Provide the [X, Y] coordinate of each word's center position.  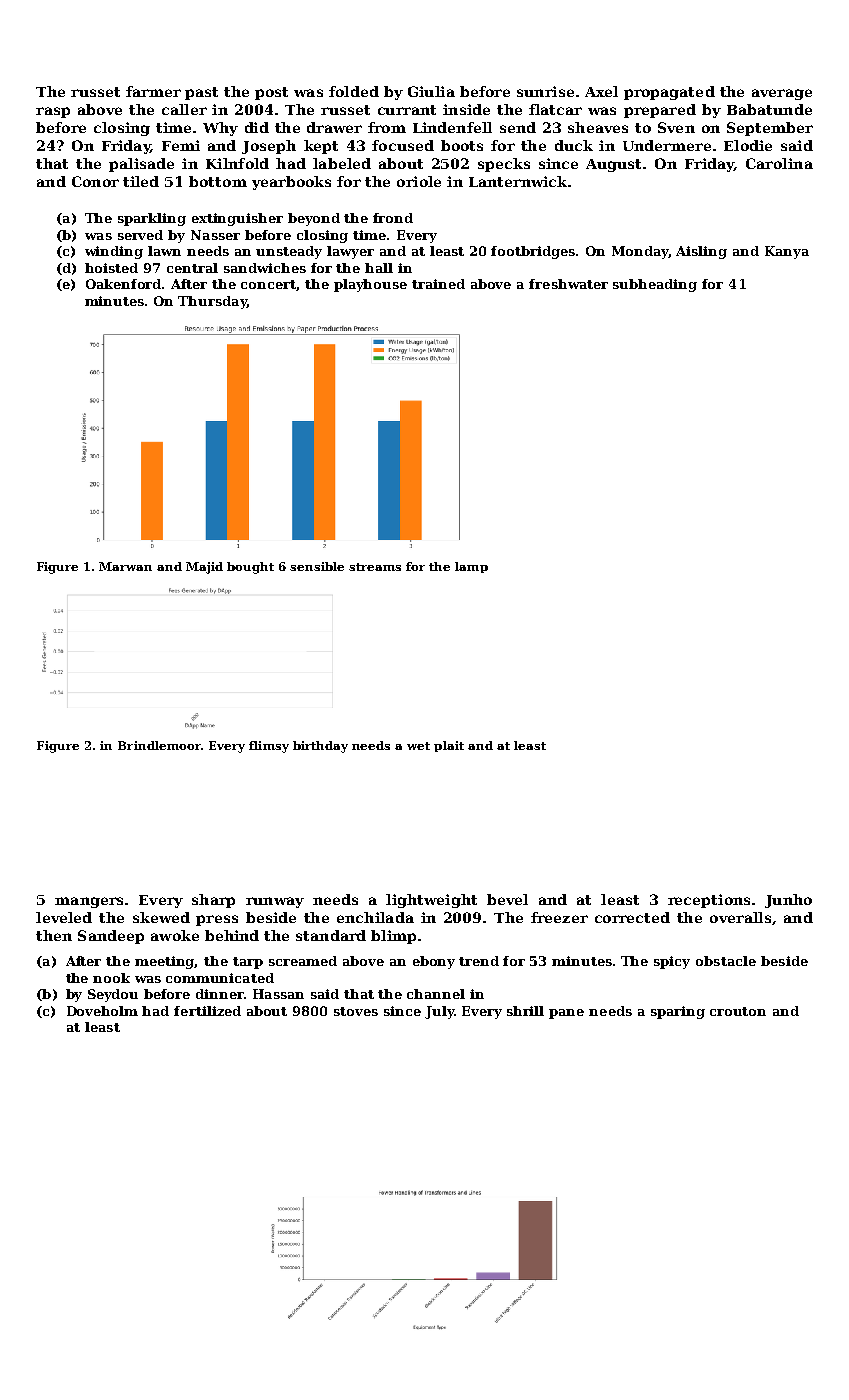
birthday [320, 747]
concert [269, 285]
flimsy [269, 747]
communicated [220, 978]
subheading [655, 285]
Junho [788, 901]
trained [438, 284]
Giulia [431, 91]
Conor [95, 181]
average [782, 94]
